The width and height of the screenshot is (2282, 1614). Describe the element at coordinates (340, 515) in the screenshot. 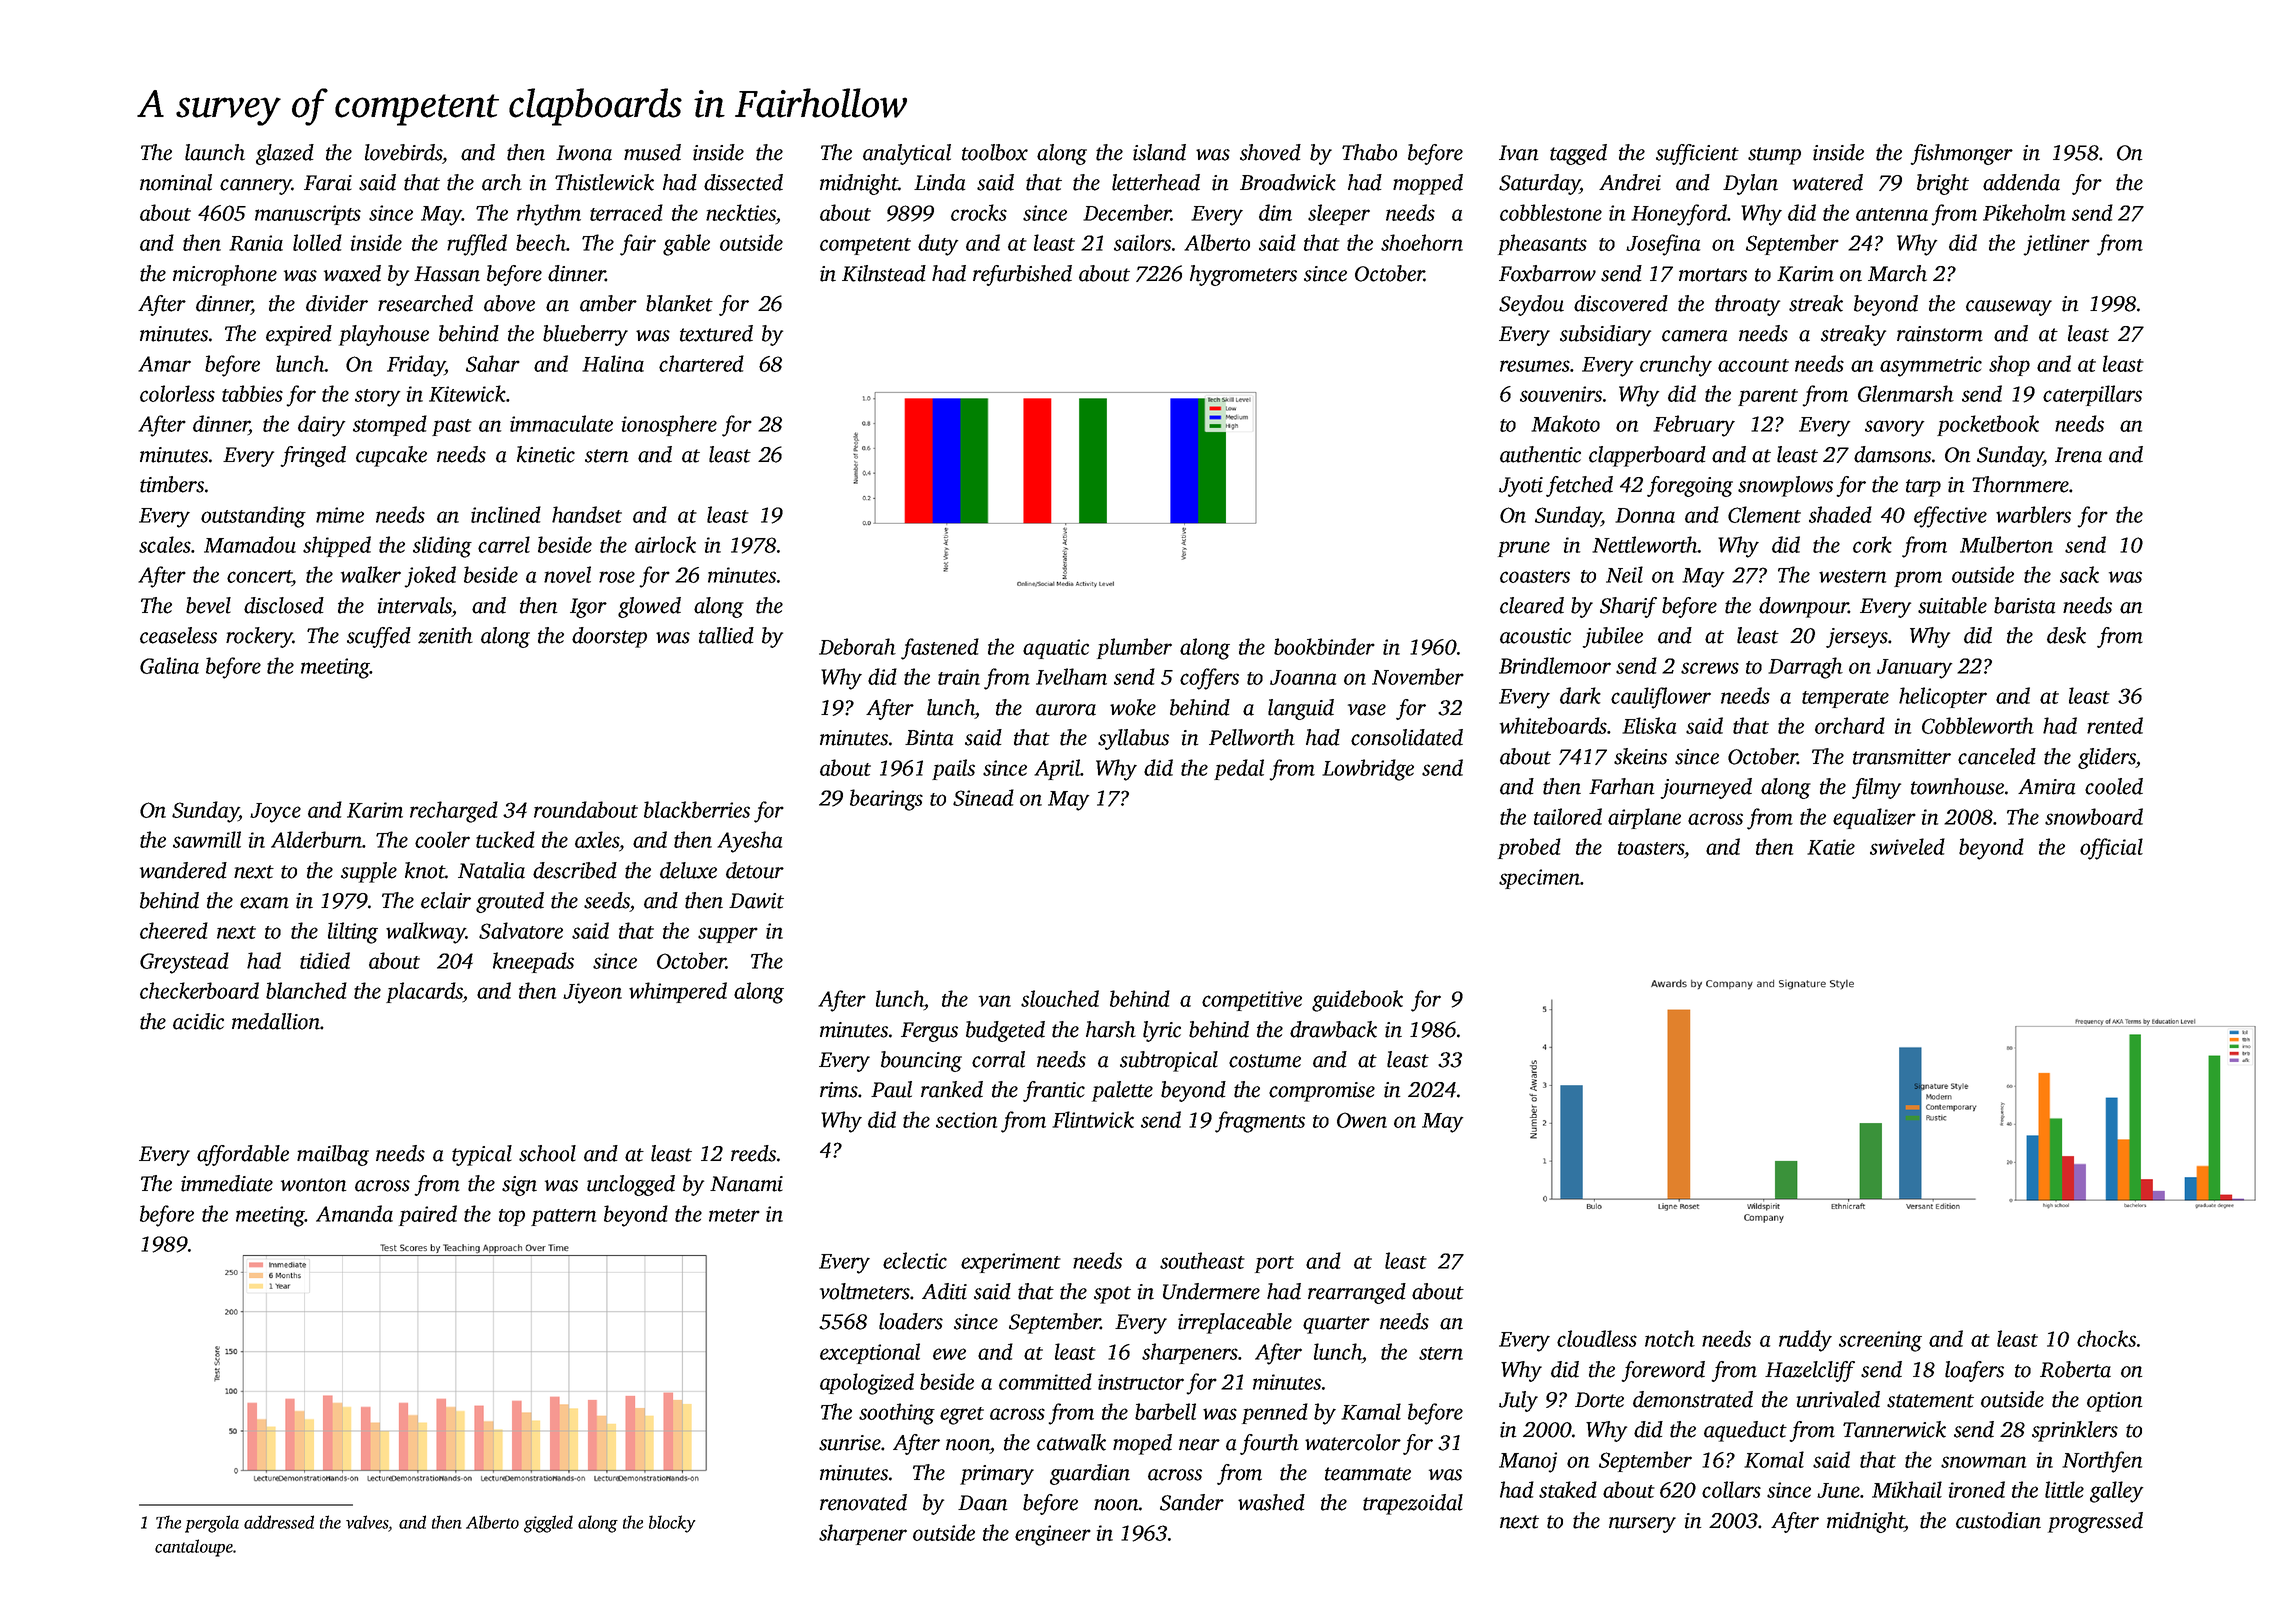

I see `mime` at that location.
